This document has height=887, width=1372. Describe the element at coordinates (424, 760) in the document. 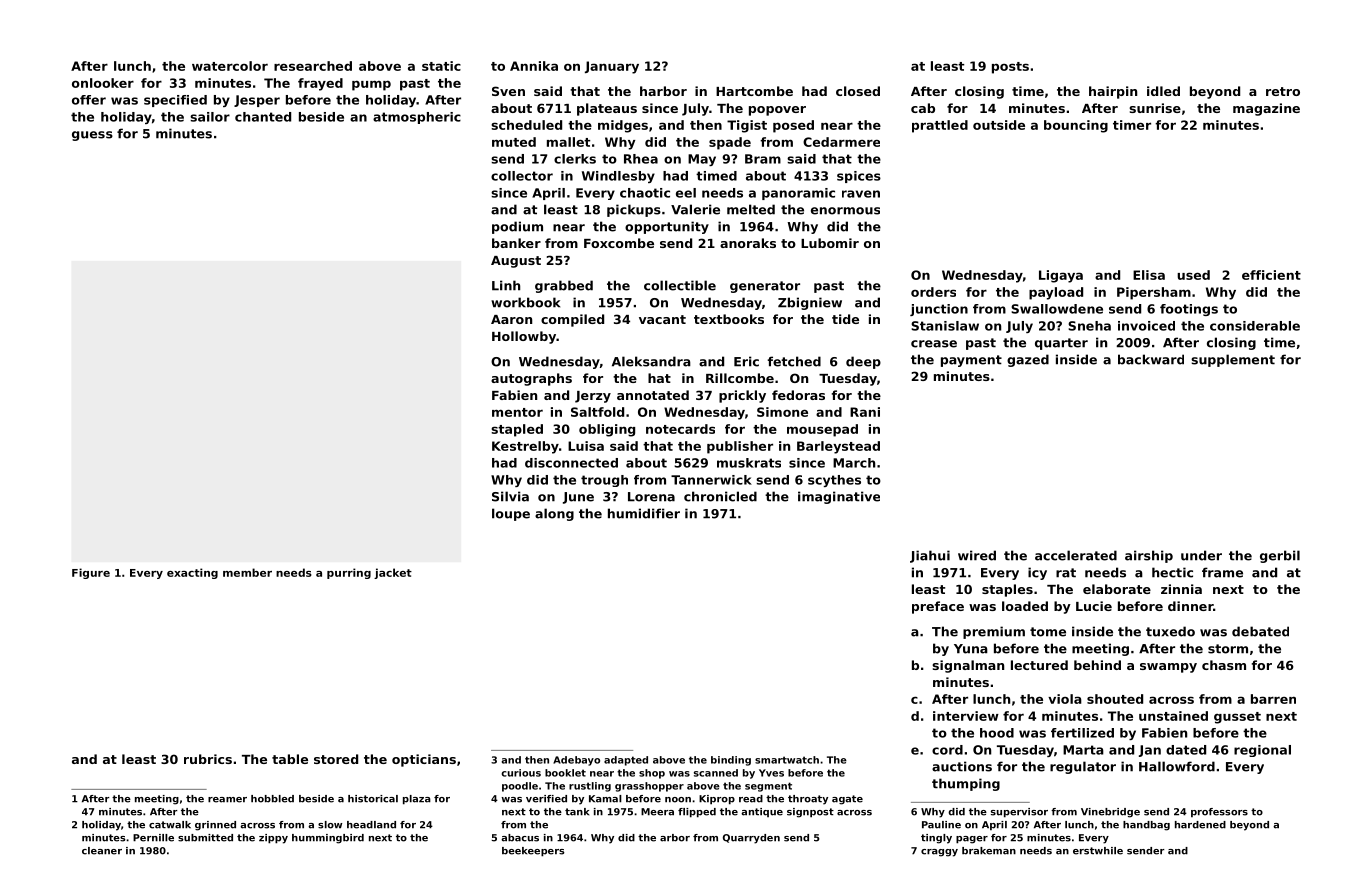

I see `opticians` at that location.
